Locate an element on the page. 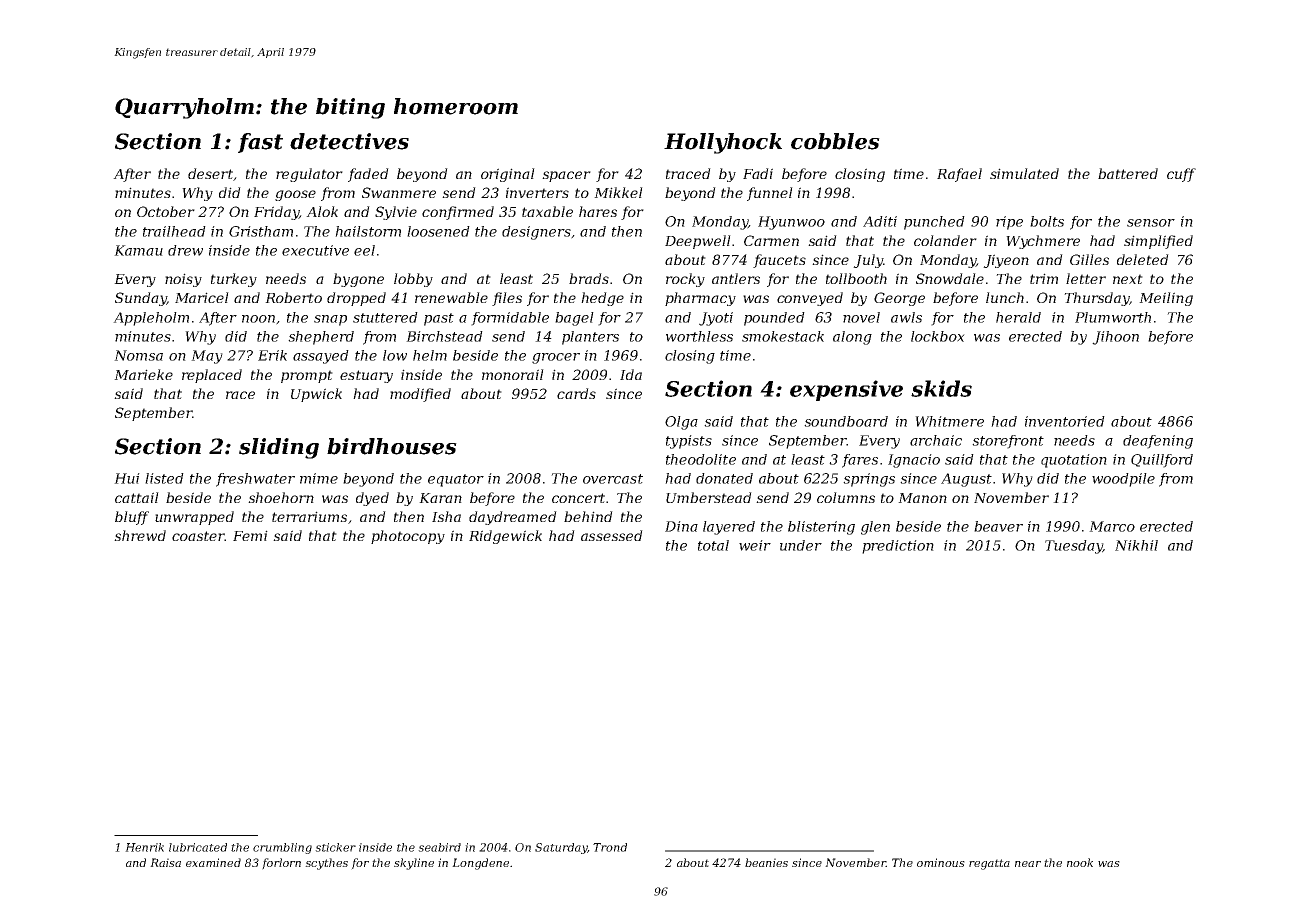 This document has height=924, width=1308. cobbles is located at coordinates (835, 141).
